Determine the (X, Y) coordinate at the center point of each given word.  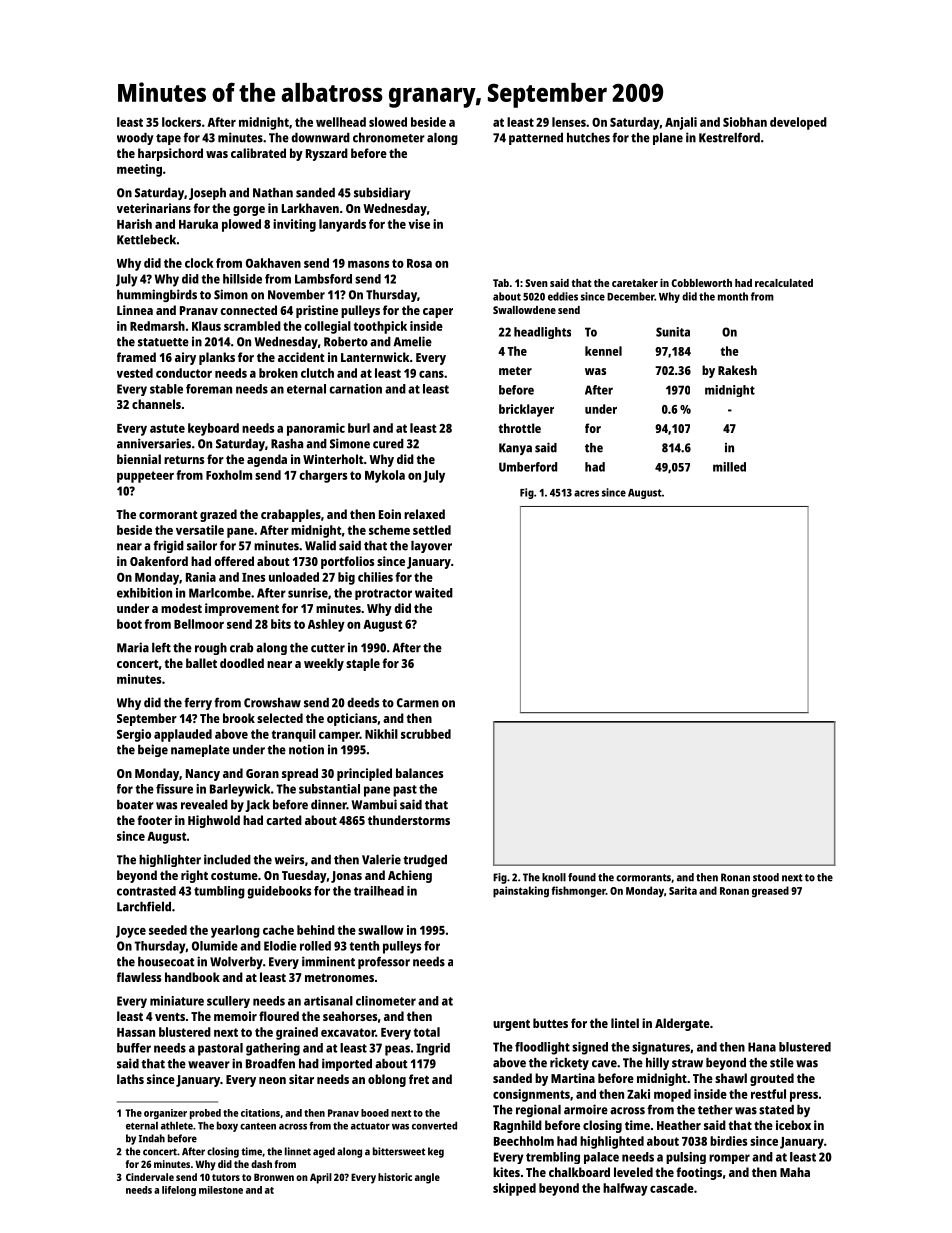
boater (135, 805)
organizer (165, 1114)
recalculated (784, 283)
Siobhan (745, 122)
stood (766, 877)
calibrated (258, 153)
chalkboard (579, 1172)
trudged (425, 861)
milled (729, 467)
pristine (317, 311)
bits (281, 624)
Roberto (346, 342)
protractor (383, 594)
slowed (388, 122)
